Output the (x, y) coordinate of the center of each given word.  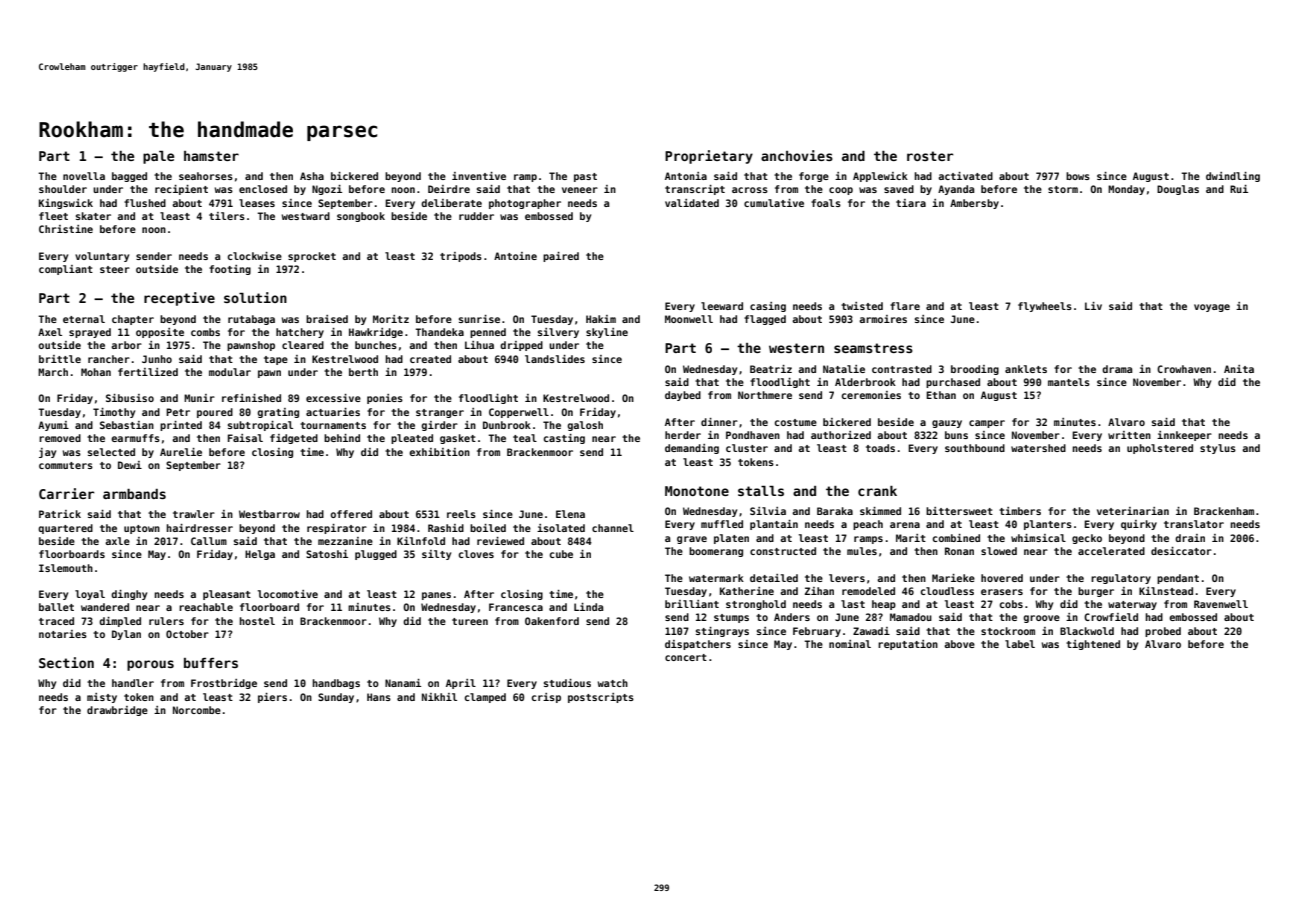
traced (56, 621)
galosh (585, 426)
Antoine (515, 256)
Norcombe (197, 710)
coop (841, 191)
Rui (1239, 189)
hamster (211, 156)
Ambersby (974, 204)
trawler (194, 514)
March (53, 372)
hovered (1002, 578)
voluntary (102, 257)
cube (561, 554)
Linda (588, 607)
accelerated (1111, 551)
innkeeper (1184, 436)
